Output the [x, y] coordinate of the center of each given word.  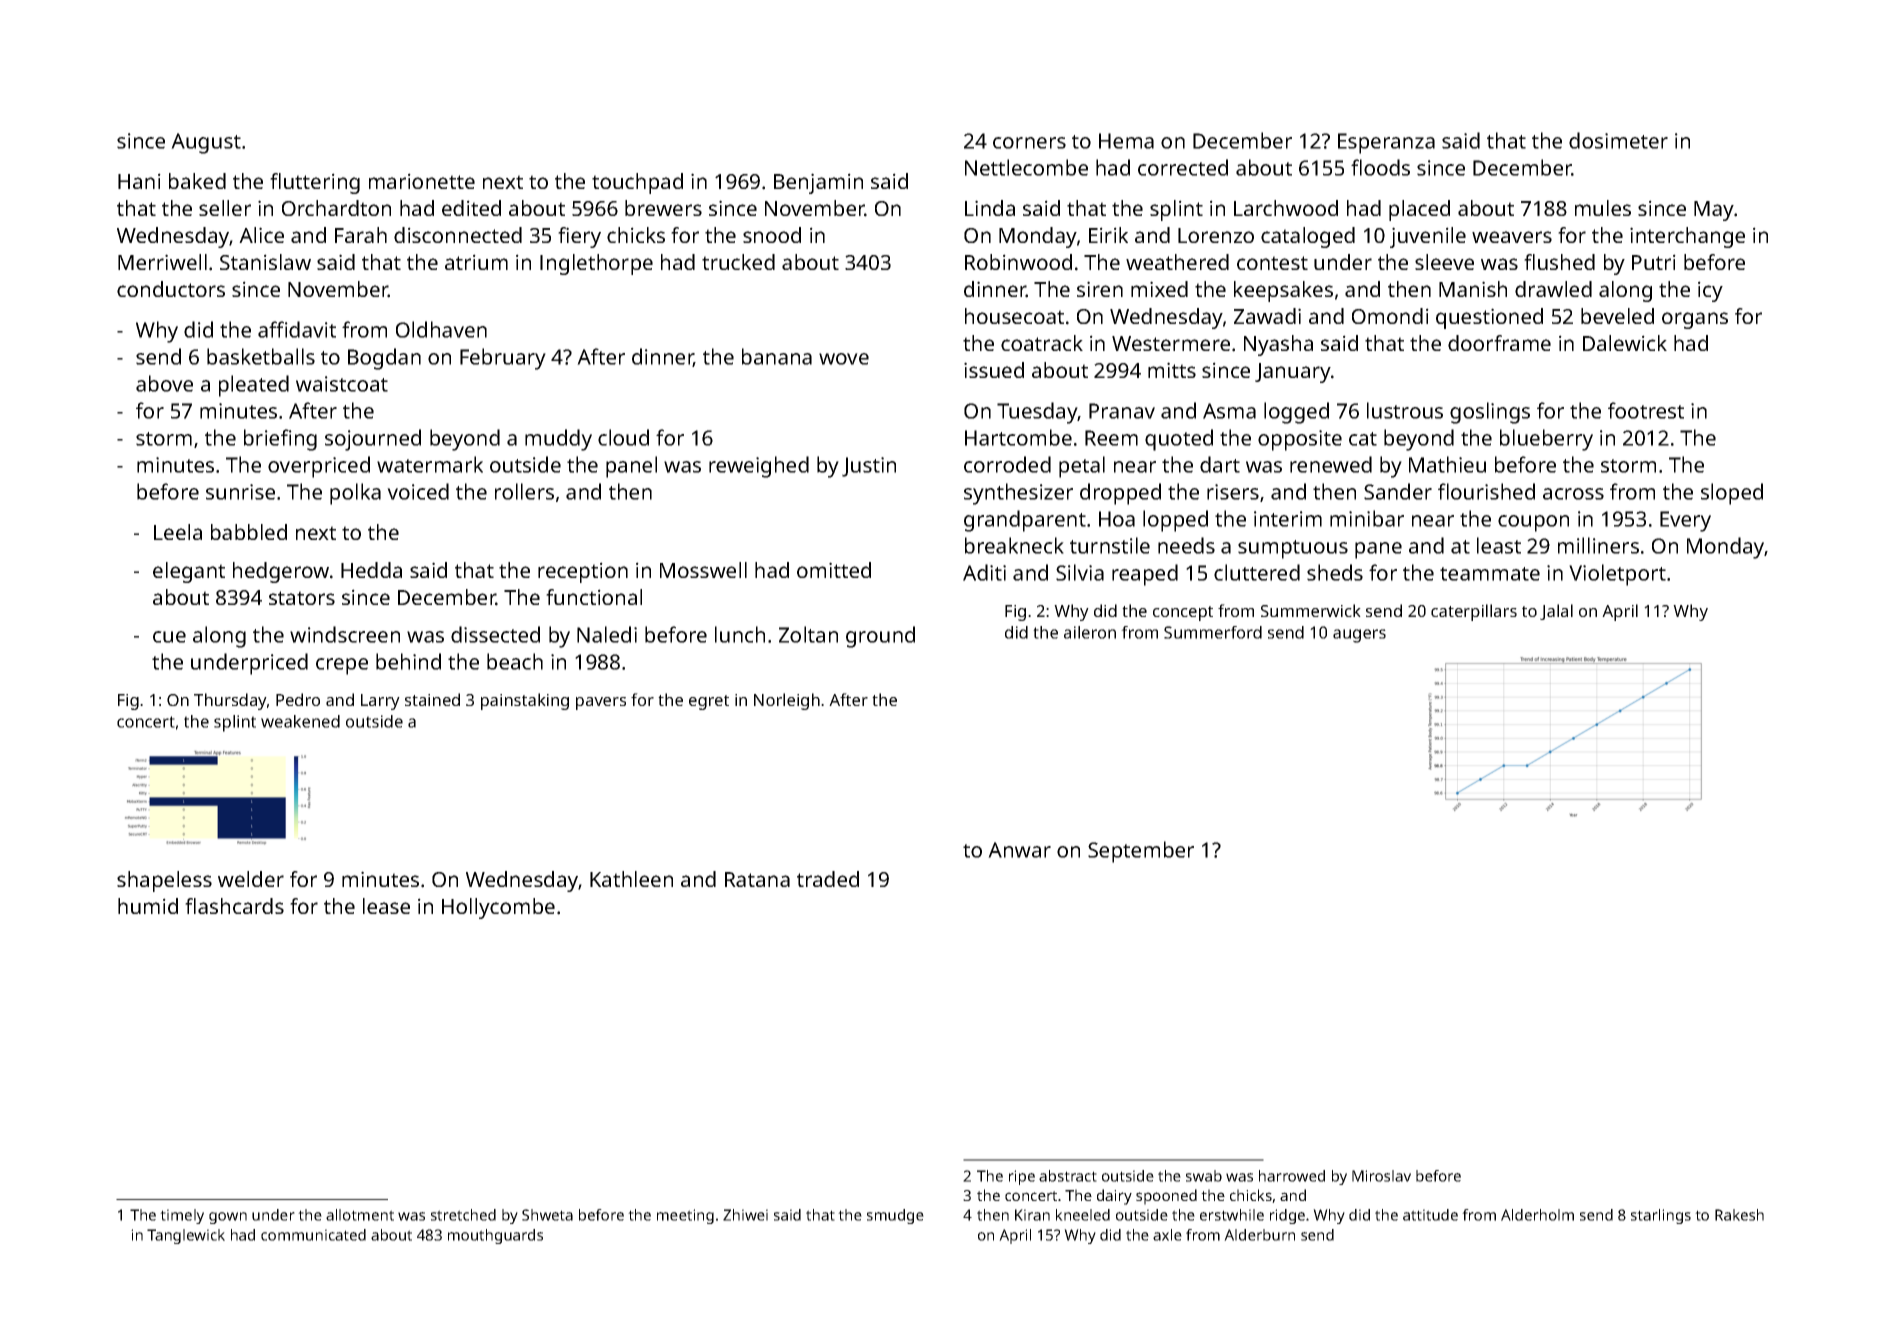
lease [386, 906]
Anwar [1019, 850]
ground [880, 637]
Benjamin [818, 183]
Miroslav [1381, 1176]
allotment [360, 1215]
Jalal [1556, 612]
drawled [1553, 289]
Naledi [607, 634]
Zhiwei [745, 1215]
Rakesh [1739, 1215]
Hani [139, 181]
